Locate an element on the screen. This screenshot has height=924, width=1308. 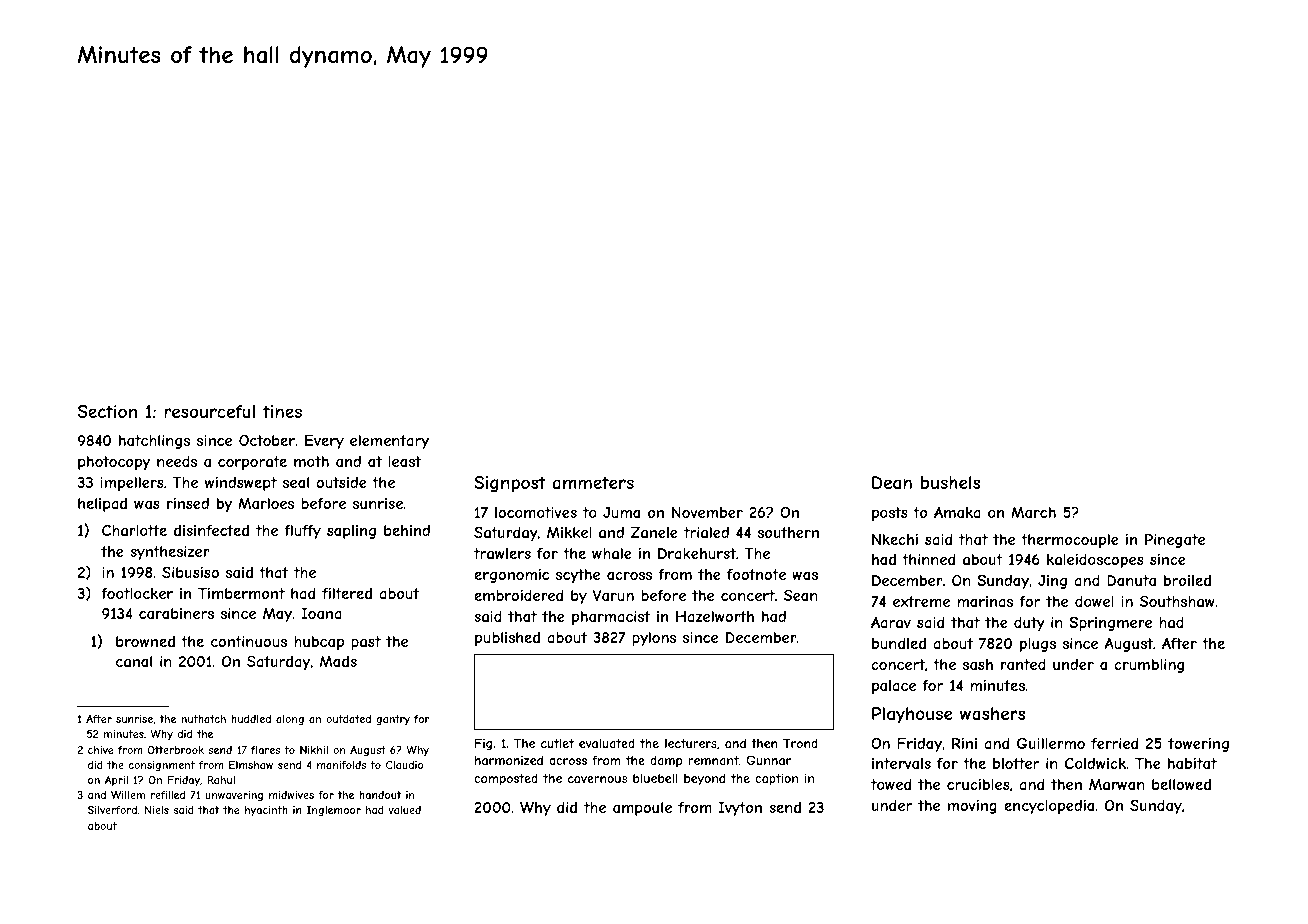
towering is located at coordinates (1198, 745).
